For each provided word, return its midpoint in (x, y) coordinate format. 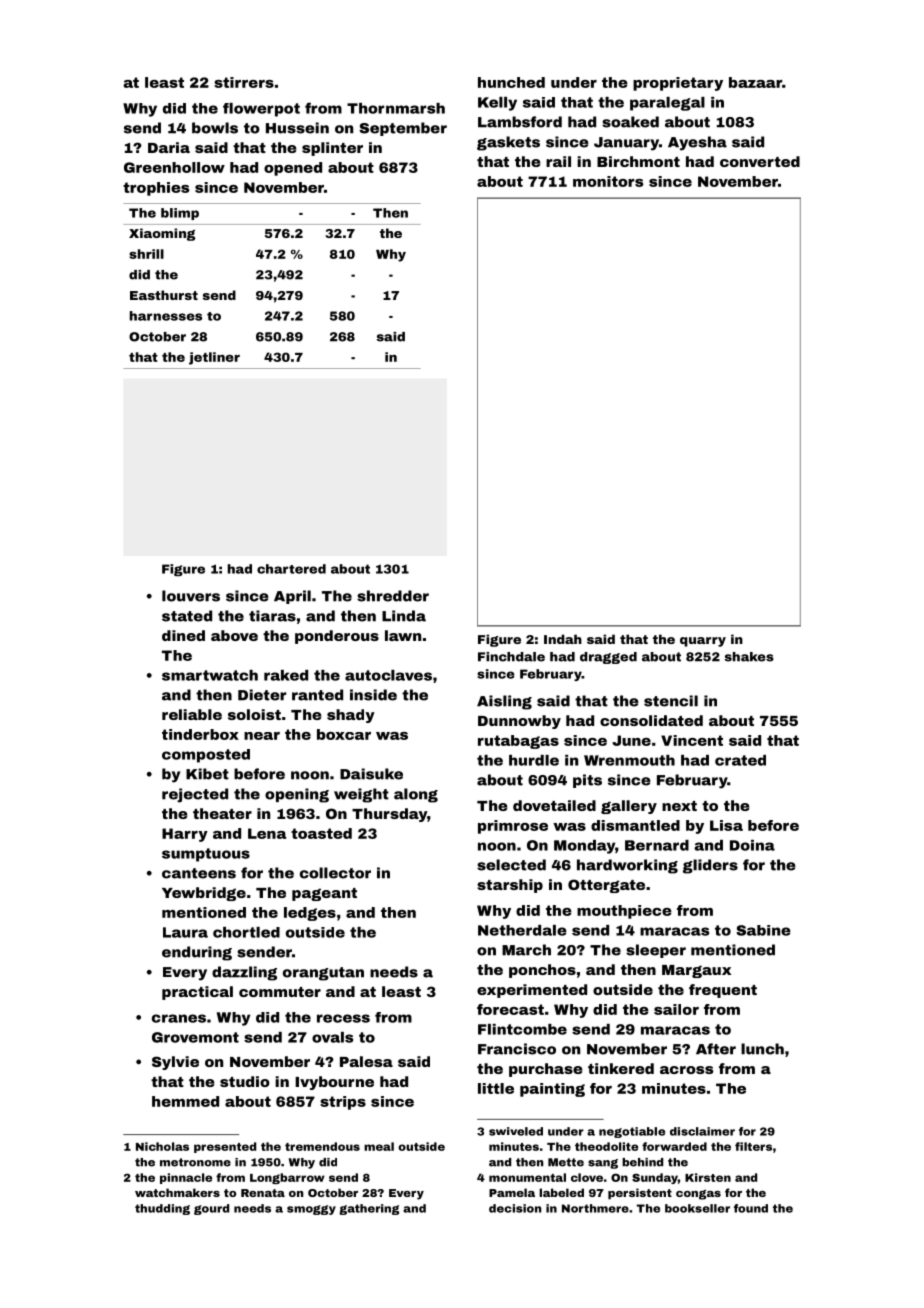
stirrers (244, 82)
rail (558, 161)
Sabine (763, 930)
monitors (608, 181)
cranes (179, 1018)
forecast (510, 1009)
